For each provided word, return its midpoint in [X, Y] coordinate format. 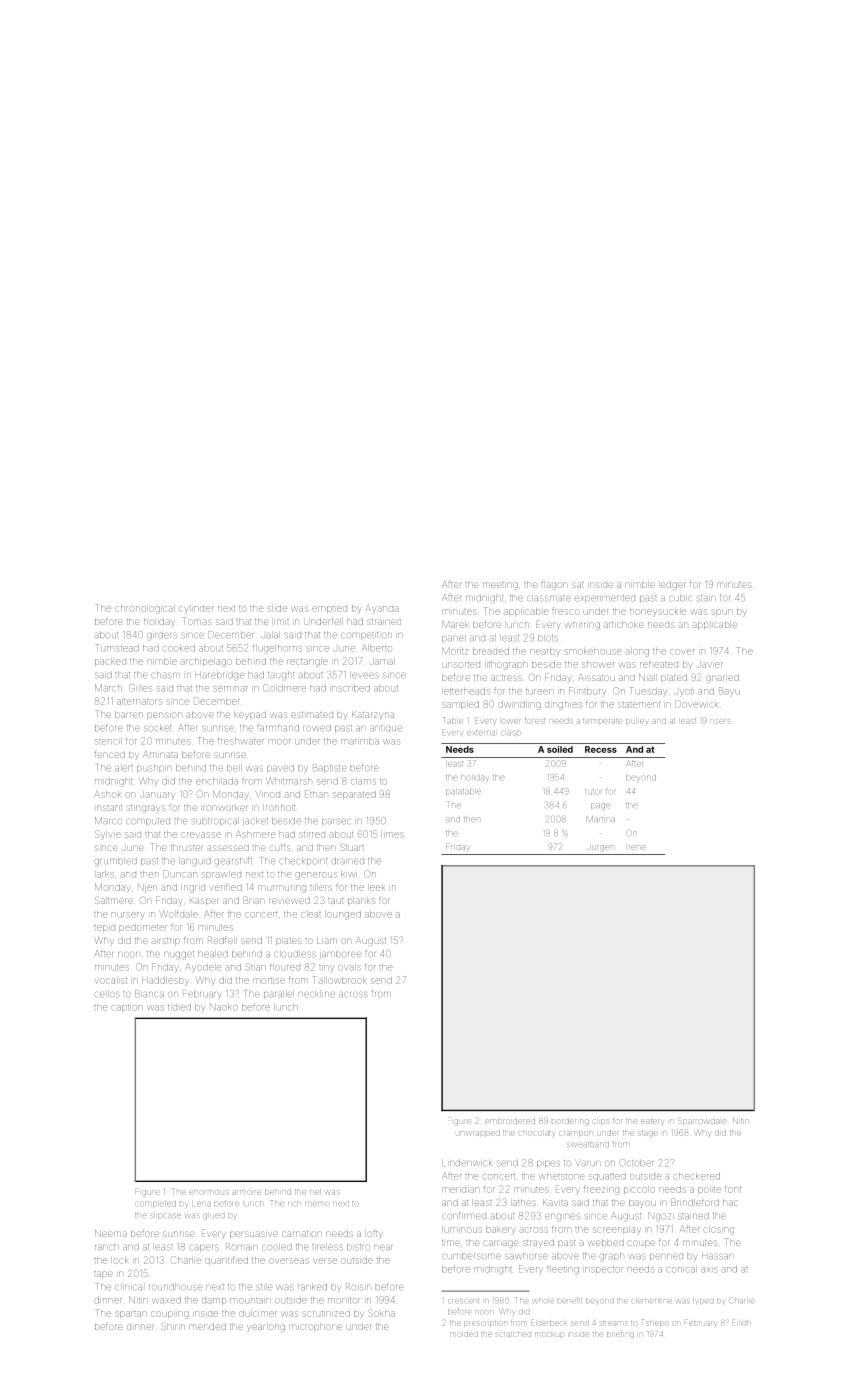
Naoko [223, 1006]
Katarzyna [373, 716]
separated [354, 795]
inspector [604, 1270]
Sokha [382, 1313]
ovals [350, 968]
